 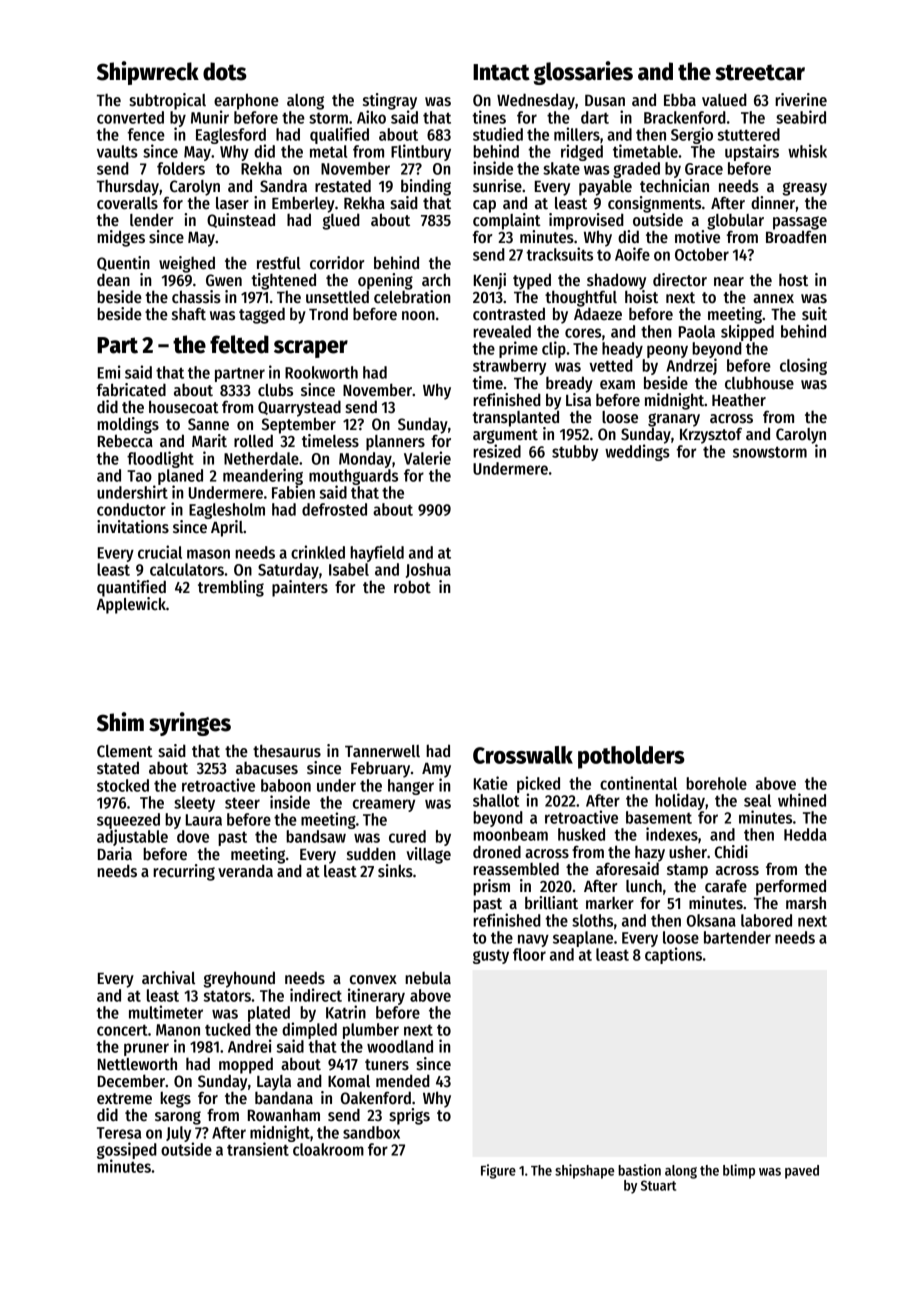 I want to click on weddings, so click(x=637, y=452).
